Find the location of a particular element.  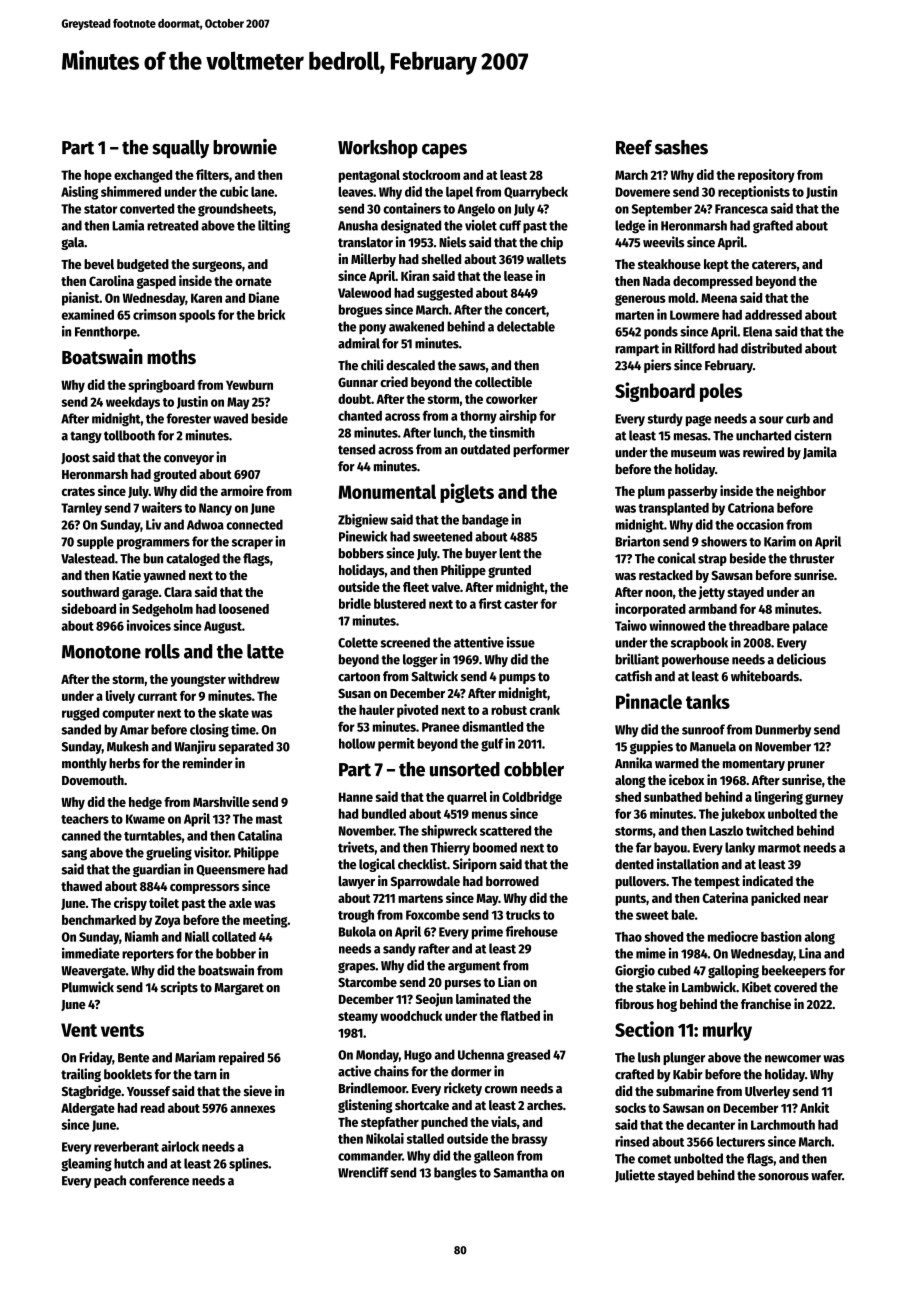

sashes is located at coordinates (681, 147).
